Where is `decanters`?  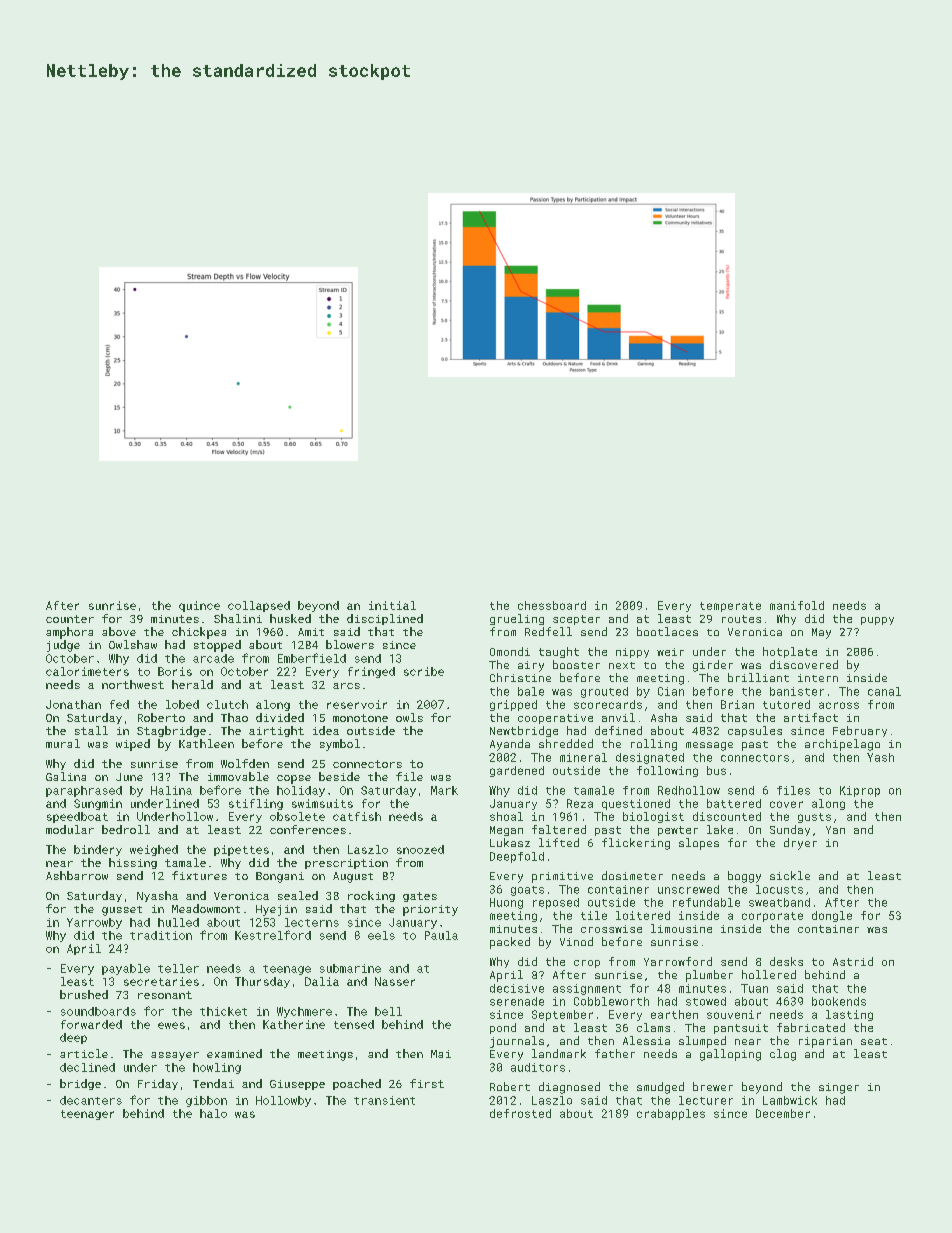
decanters is located at coordinates (91, 1100).
